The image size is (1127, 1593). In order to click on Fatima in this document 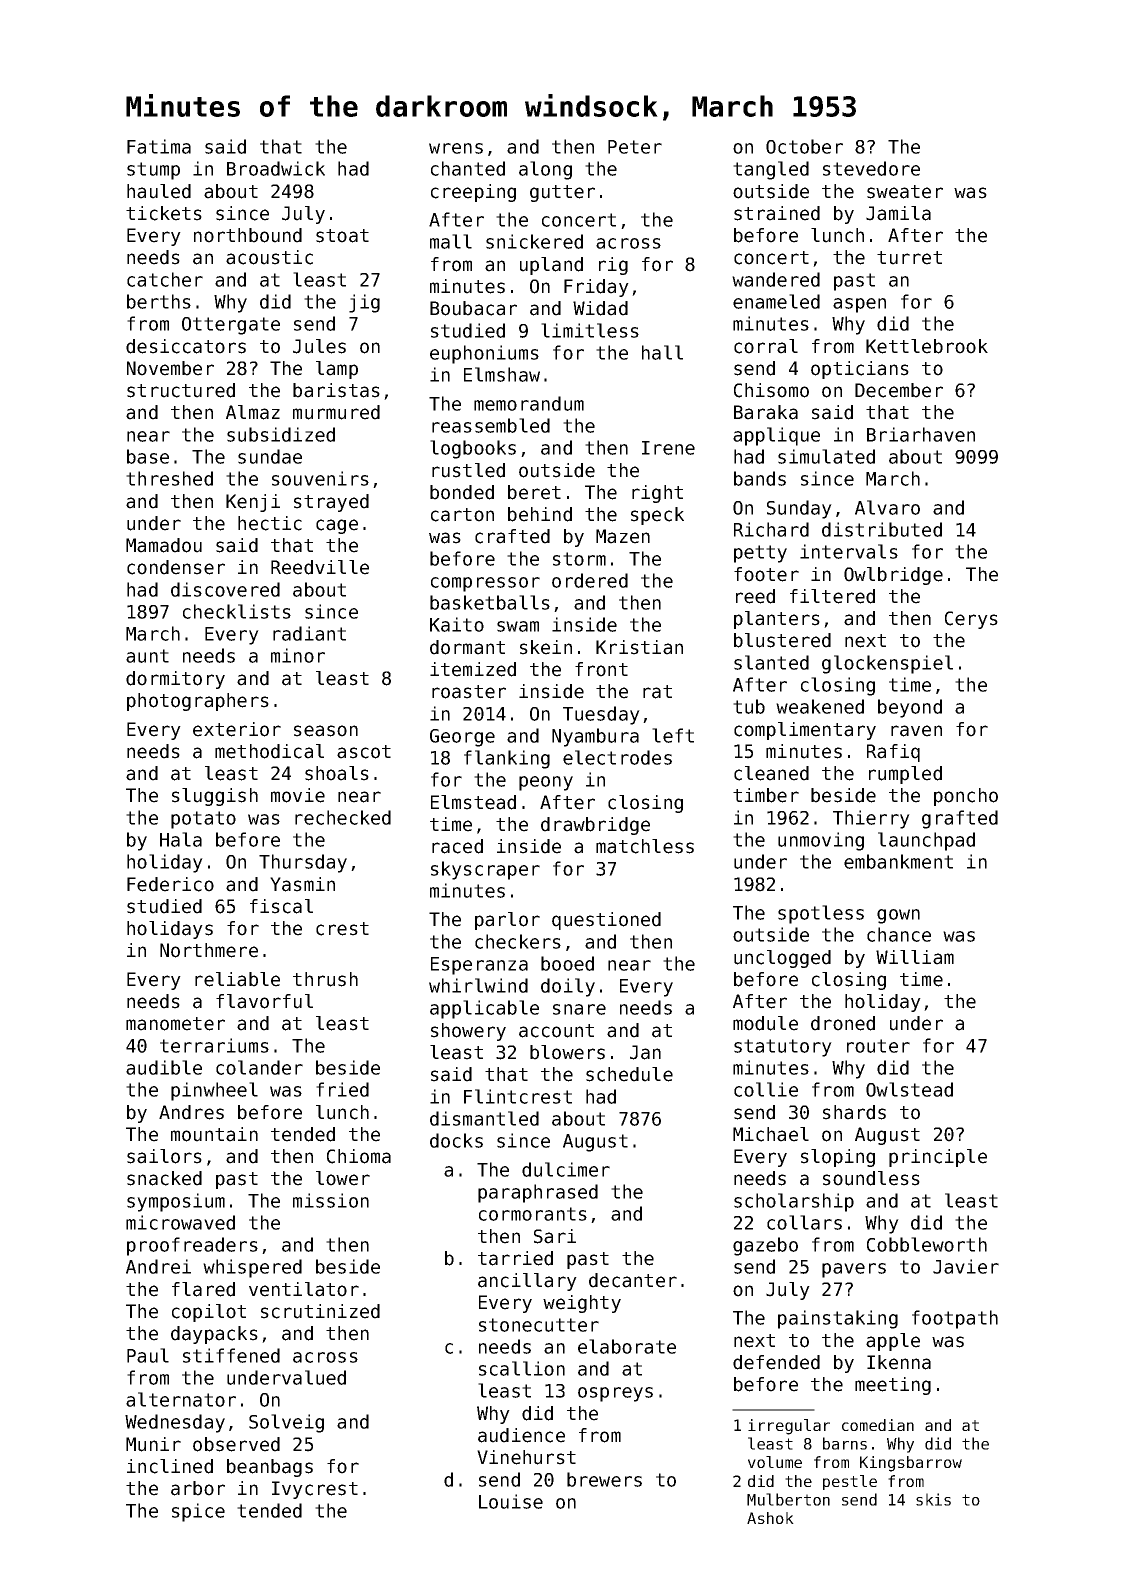, I will do `click(159, 146)`.
